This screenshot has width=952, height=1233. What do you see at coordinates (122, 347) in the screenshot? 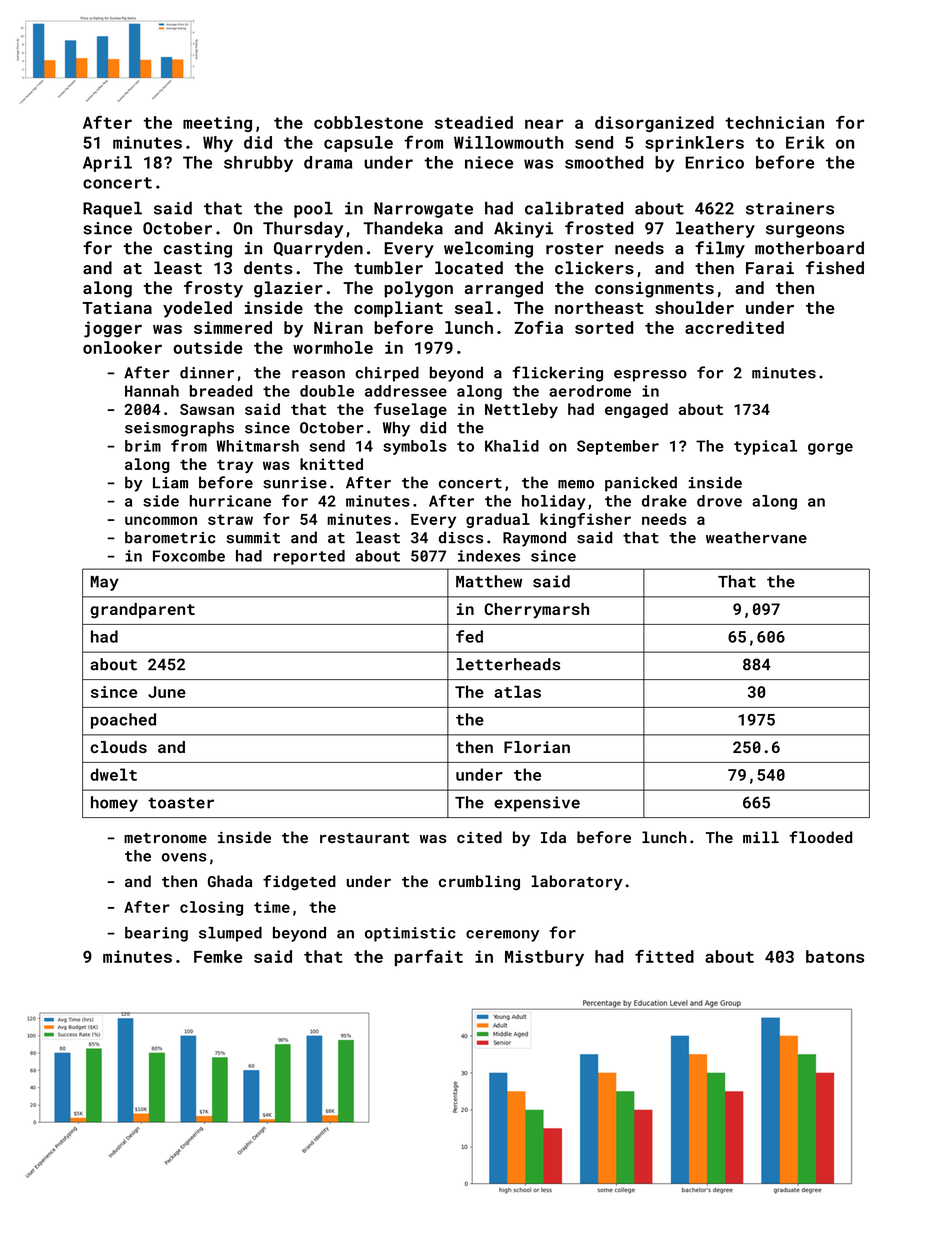
I see `onlooker` at bounding box center [122, 347].
